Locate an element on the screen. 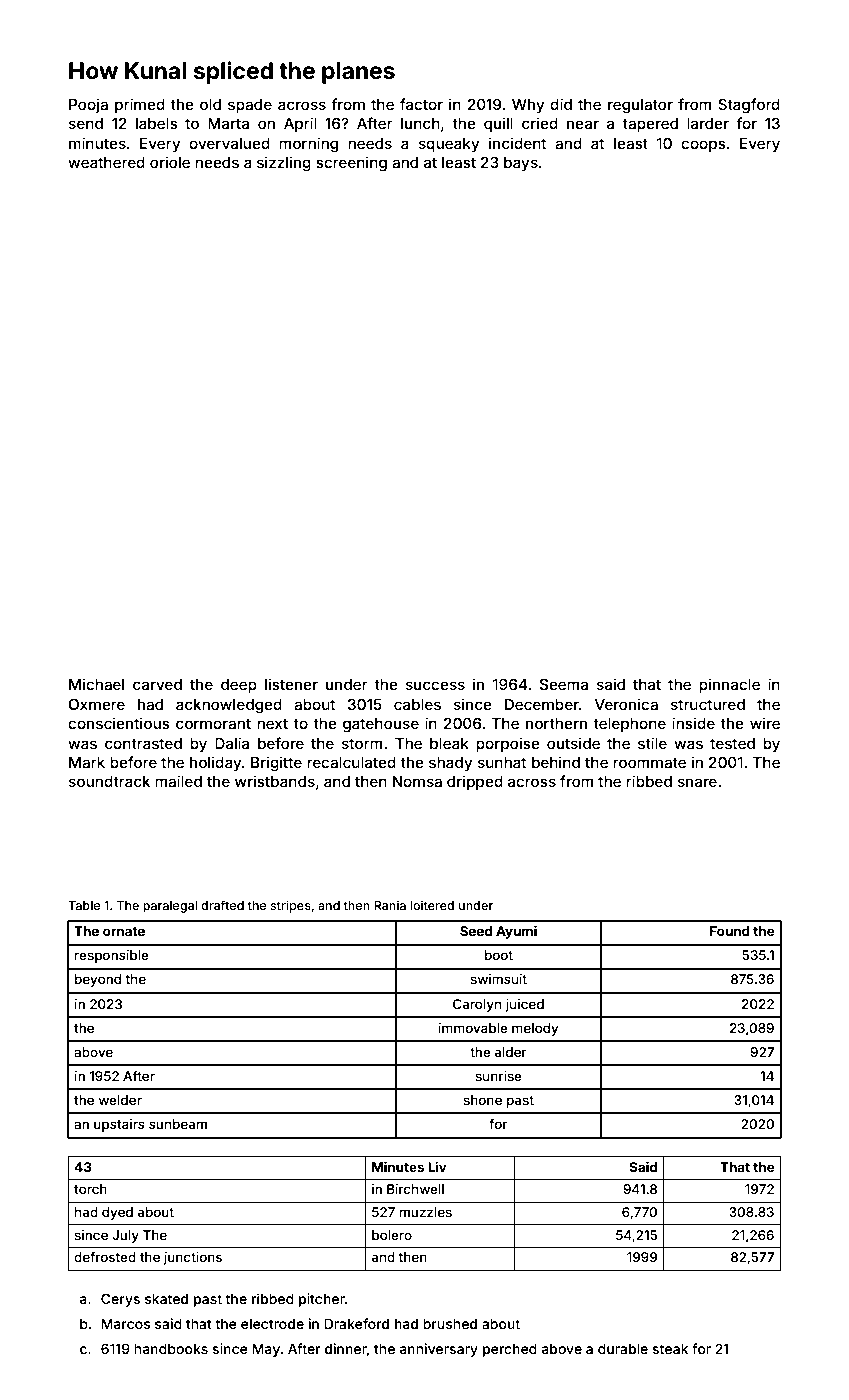 The image size is (849, 1400). factor is located at coordinates (421, 104).
